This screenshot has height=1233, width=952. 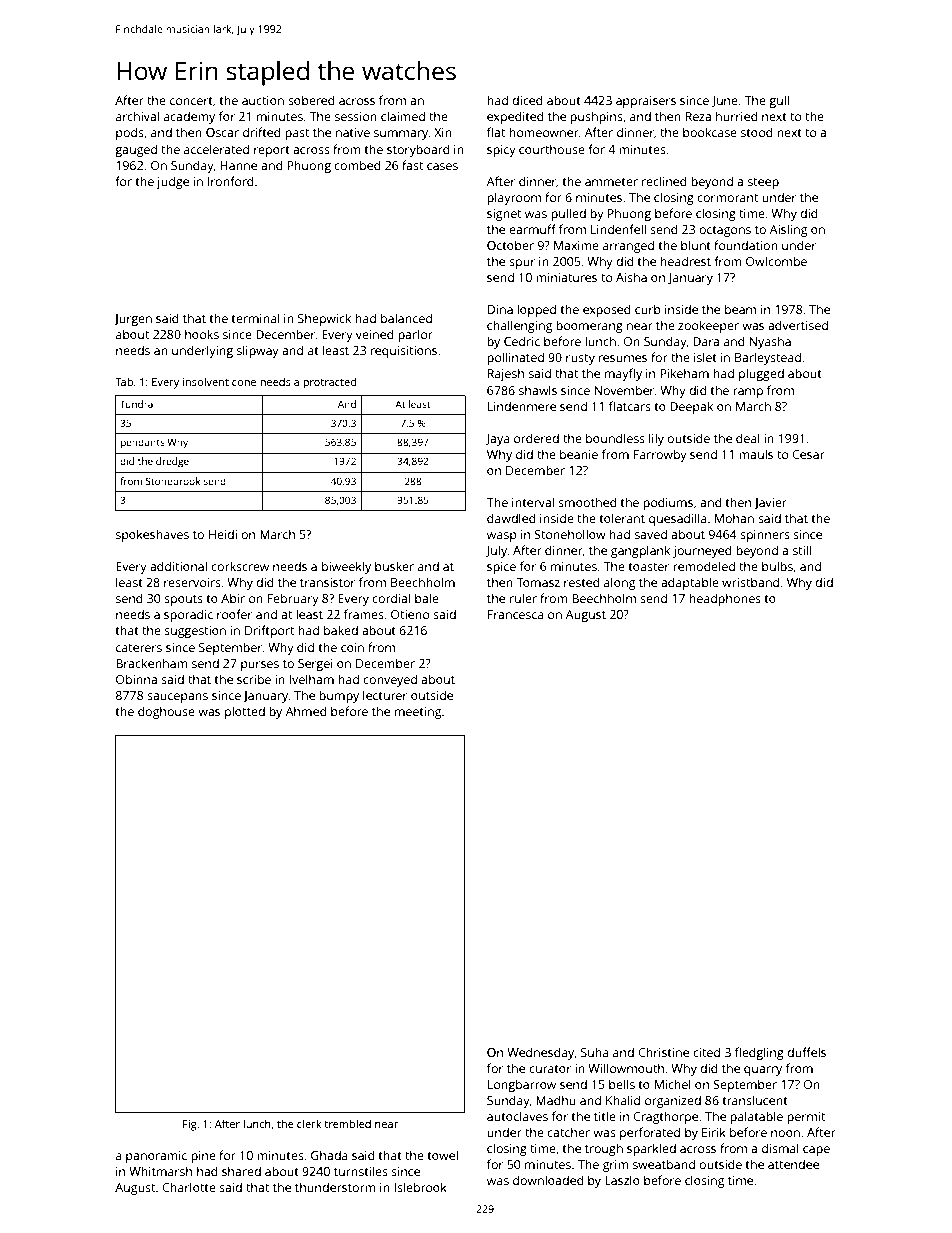 I want to click on Jaya, so click(x=498, y=440).
